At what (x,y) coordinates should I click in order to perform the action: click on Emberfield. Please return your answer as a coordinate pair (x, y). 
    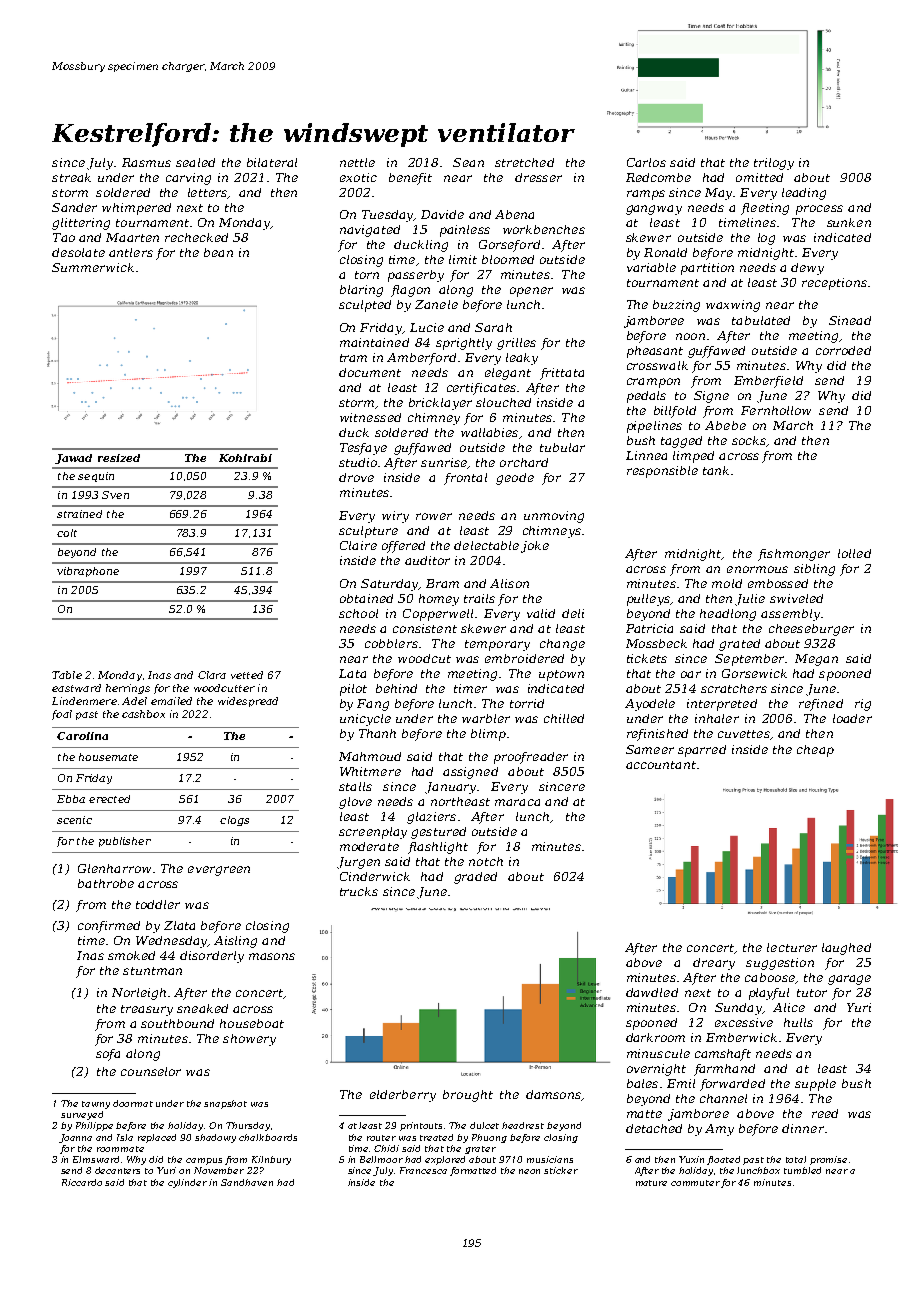
    Looking at the image, I should click on (768, 382).
